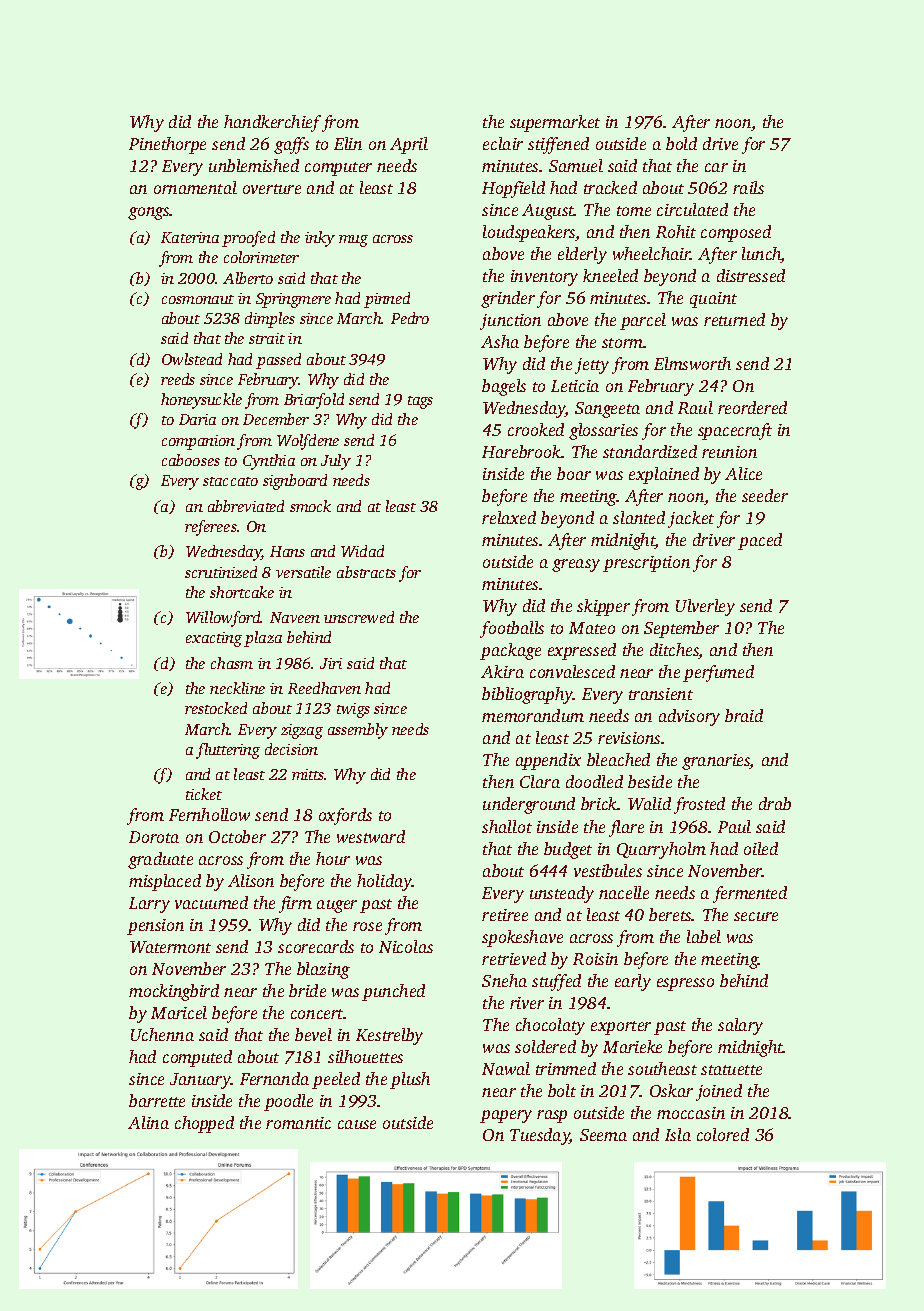 The height and width of the screenshot is (1311, 924). Describe the element at coordinates (639, 517) in the screenshot. I see `slanted` at that location.
